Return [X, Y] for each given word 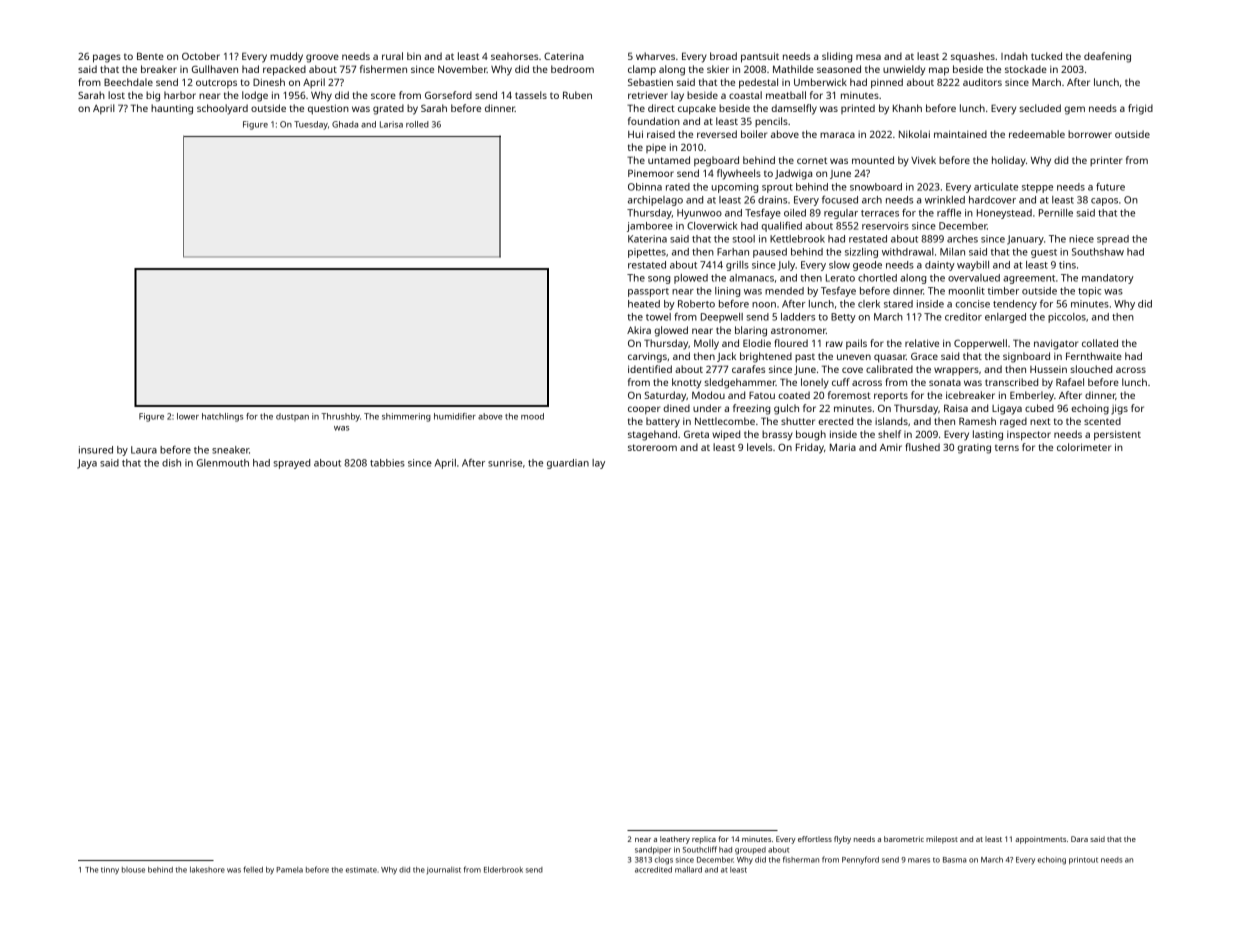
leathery [675, 840]
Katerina [647, 239]
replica [704, 840]
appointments [1040, 840]
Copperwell [980, 344]
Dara [1079, 839]
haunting [172, 109]
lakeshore [207, 869]
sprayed [291, 464]
